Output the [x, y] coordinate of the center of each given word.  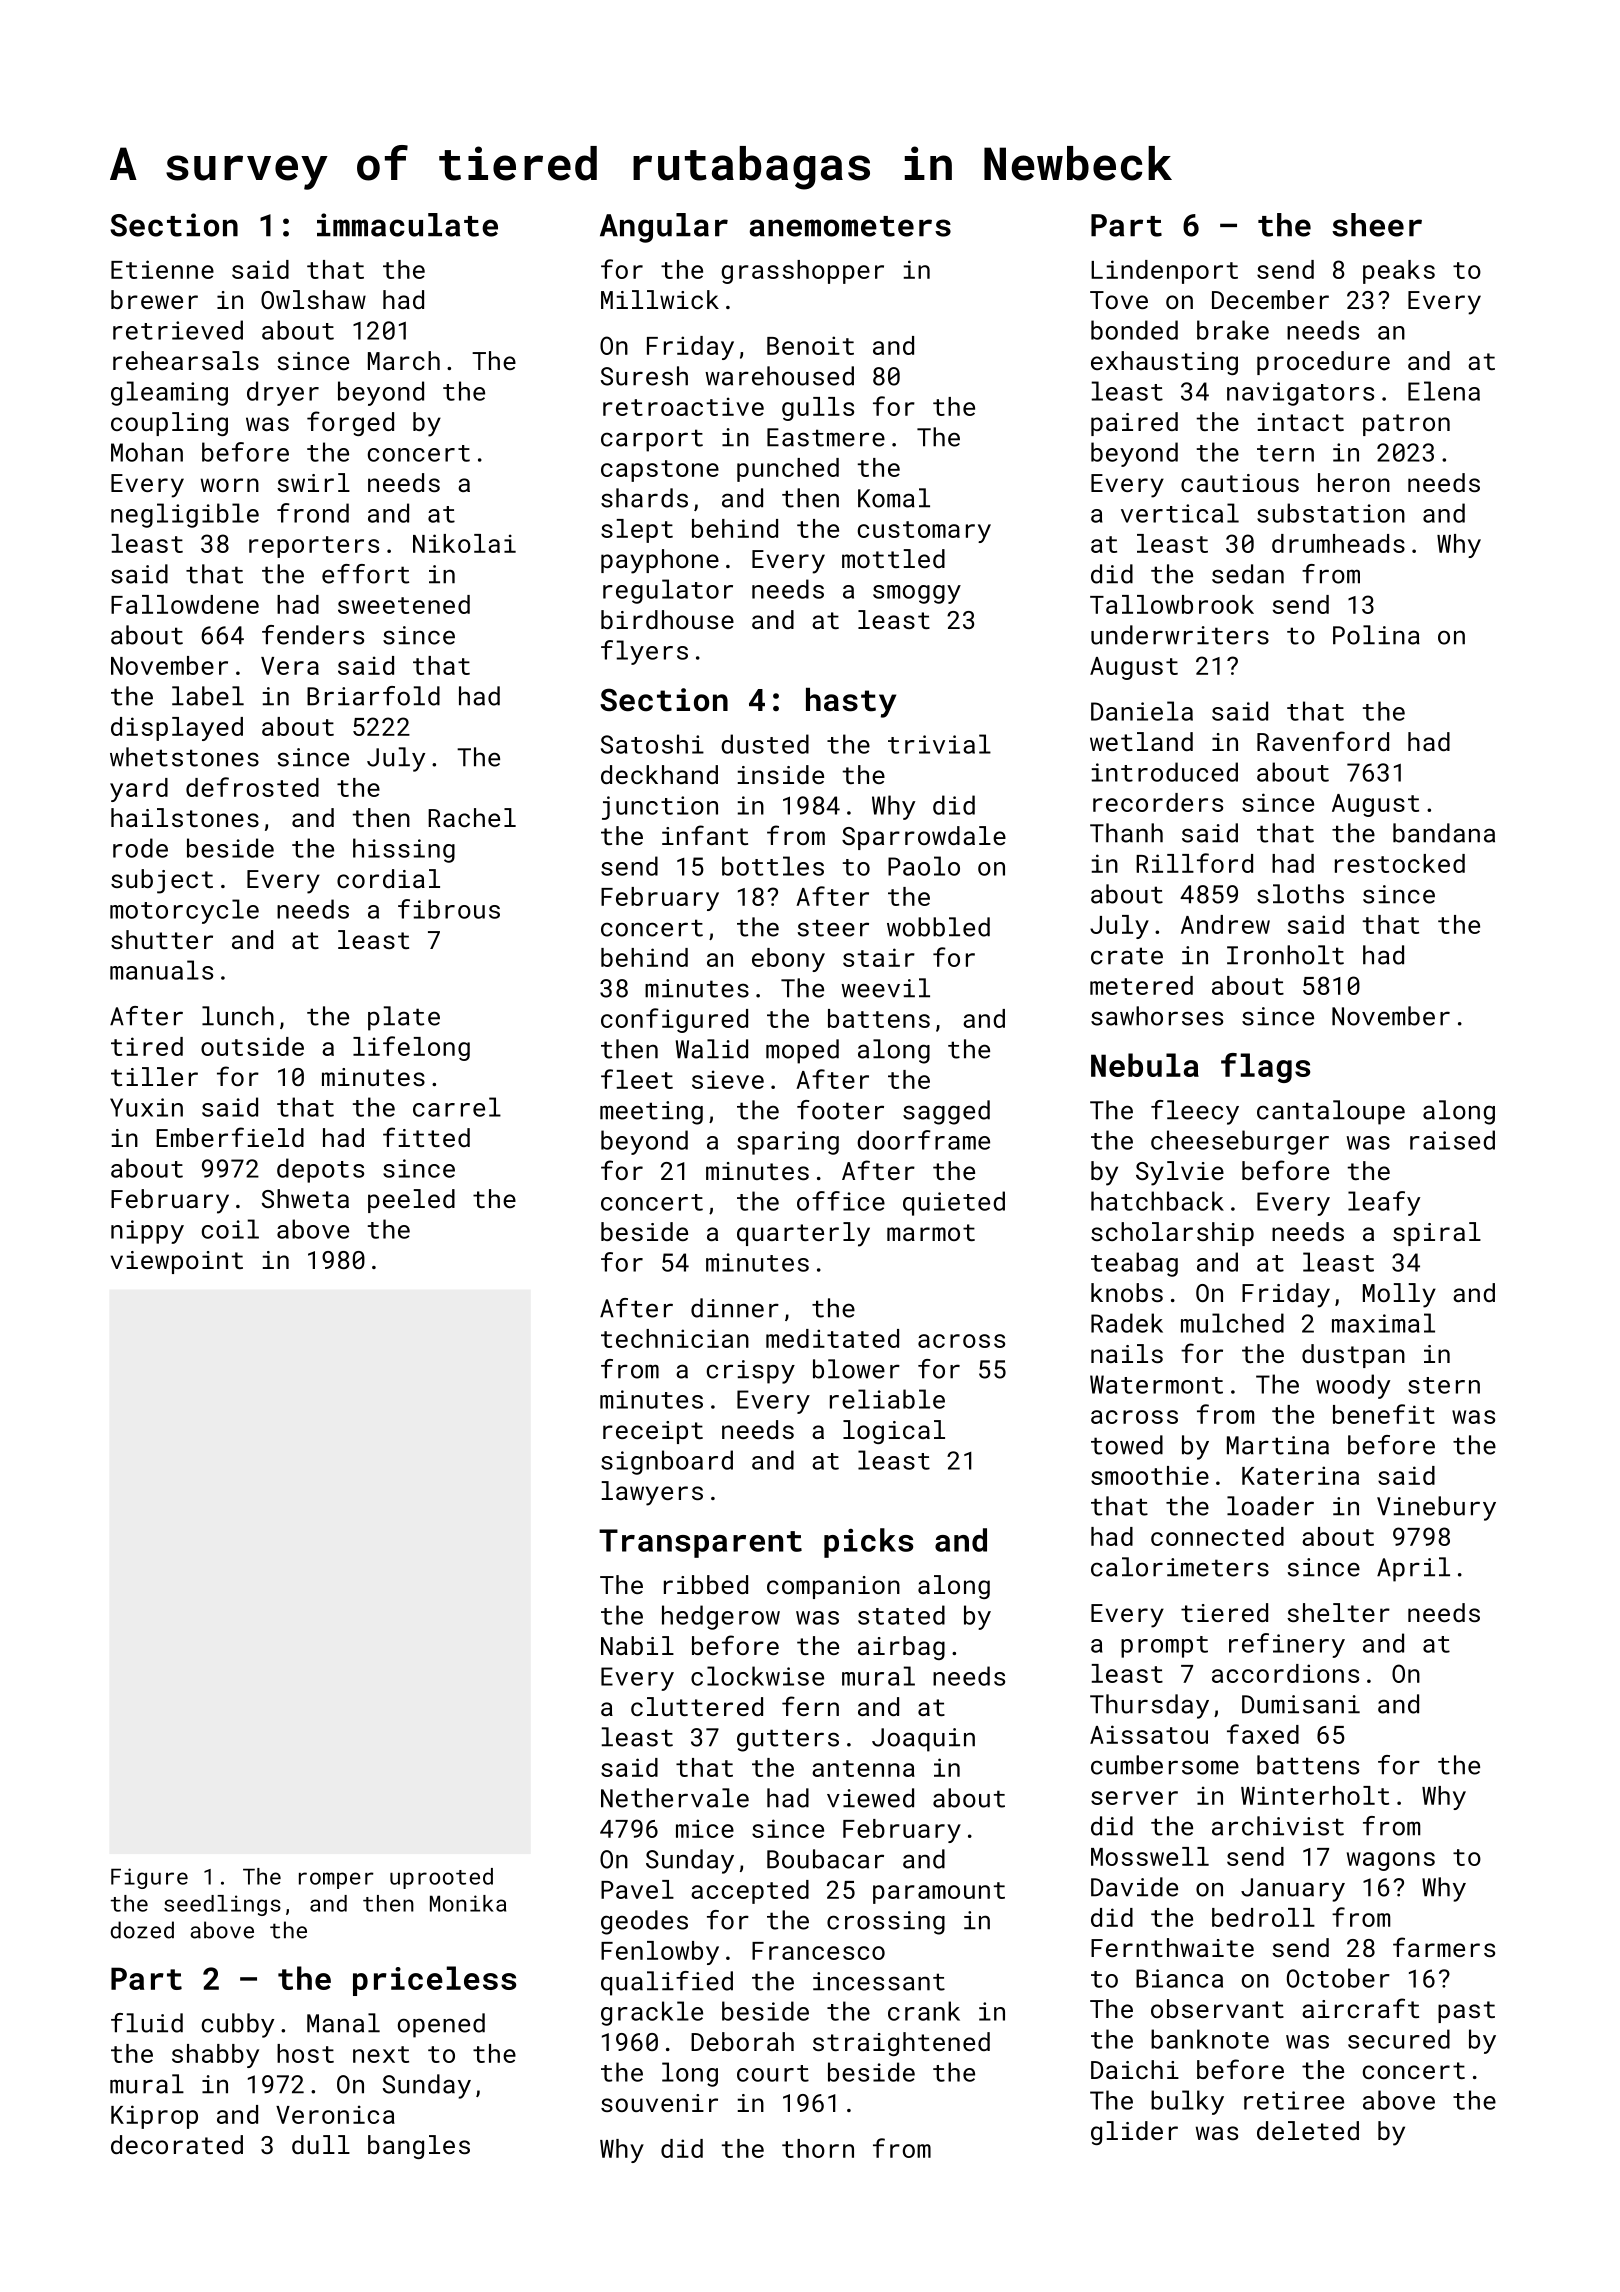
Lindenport [1164, 272]
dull [321, 2144]
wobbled [938, 927]
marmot [931, 1232]
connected [1217, 1536]
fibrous [449, 909]
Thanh [1126, 833]
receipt [653, 1432]
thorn [818, 2148]
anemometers [850, 226]
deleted [1308, 2130]
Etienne [162, 269]
